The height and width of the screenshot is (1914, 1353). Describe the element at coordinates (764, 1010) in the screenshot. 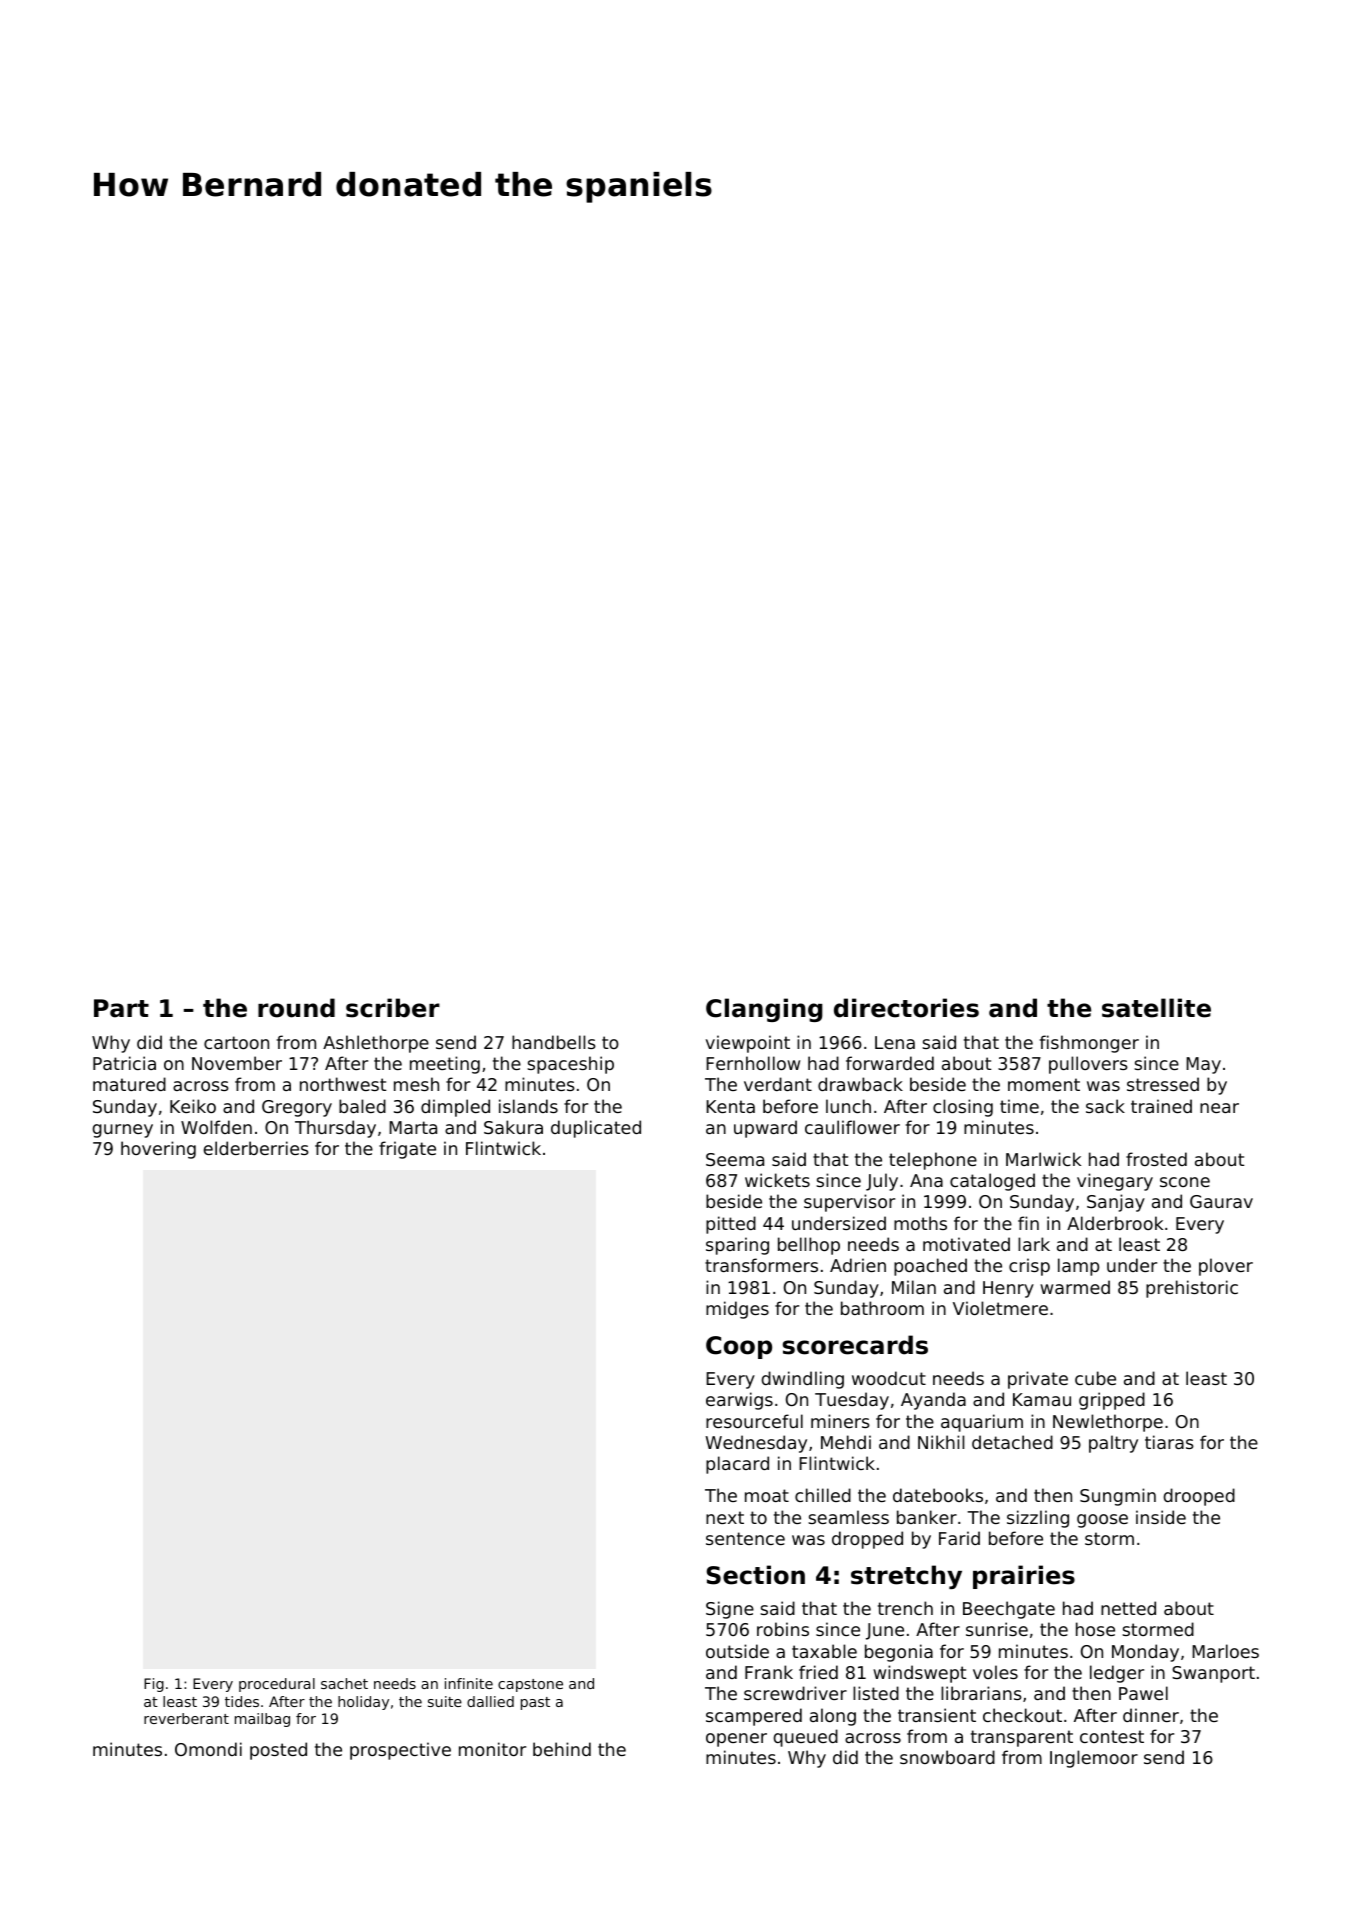

I see `Clanging` at that location.
